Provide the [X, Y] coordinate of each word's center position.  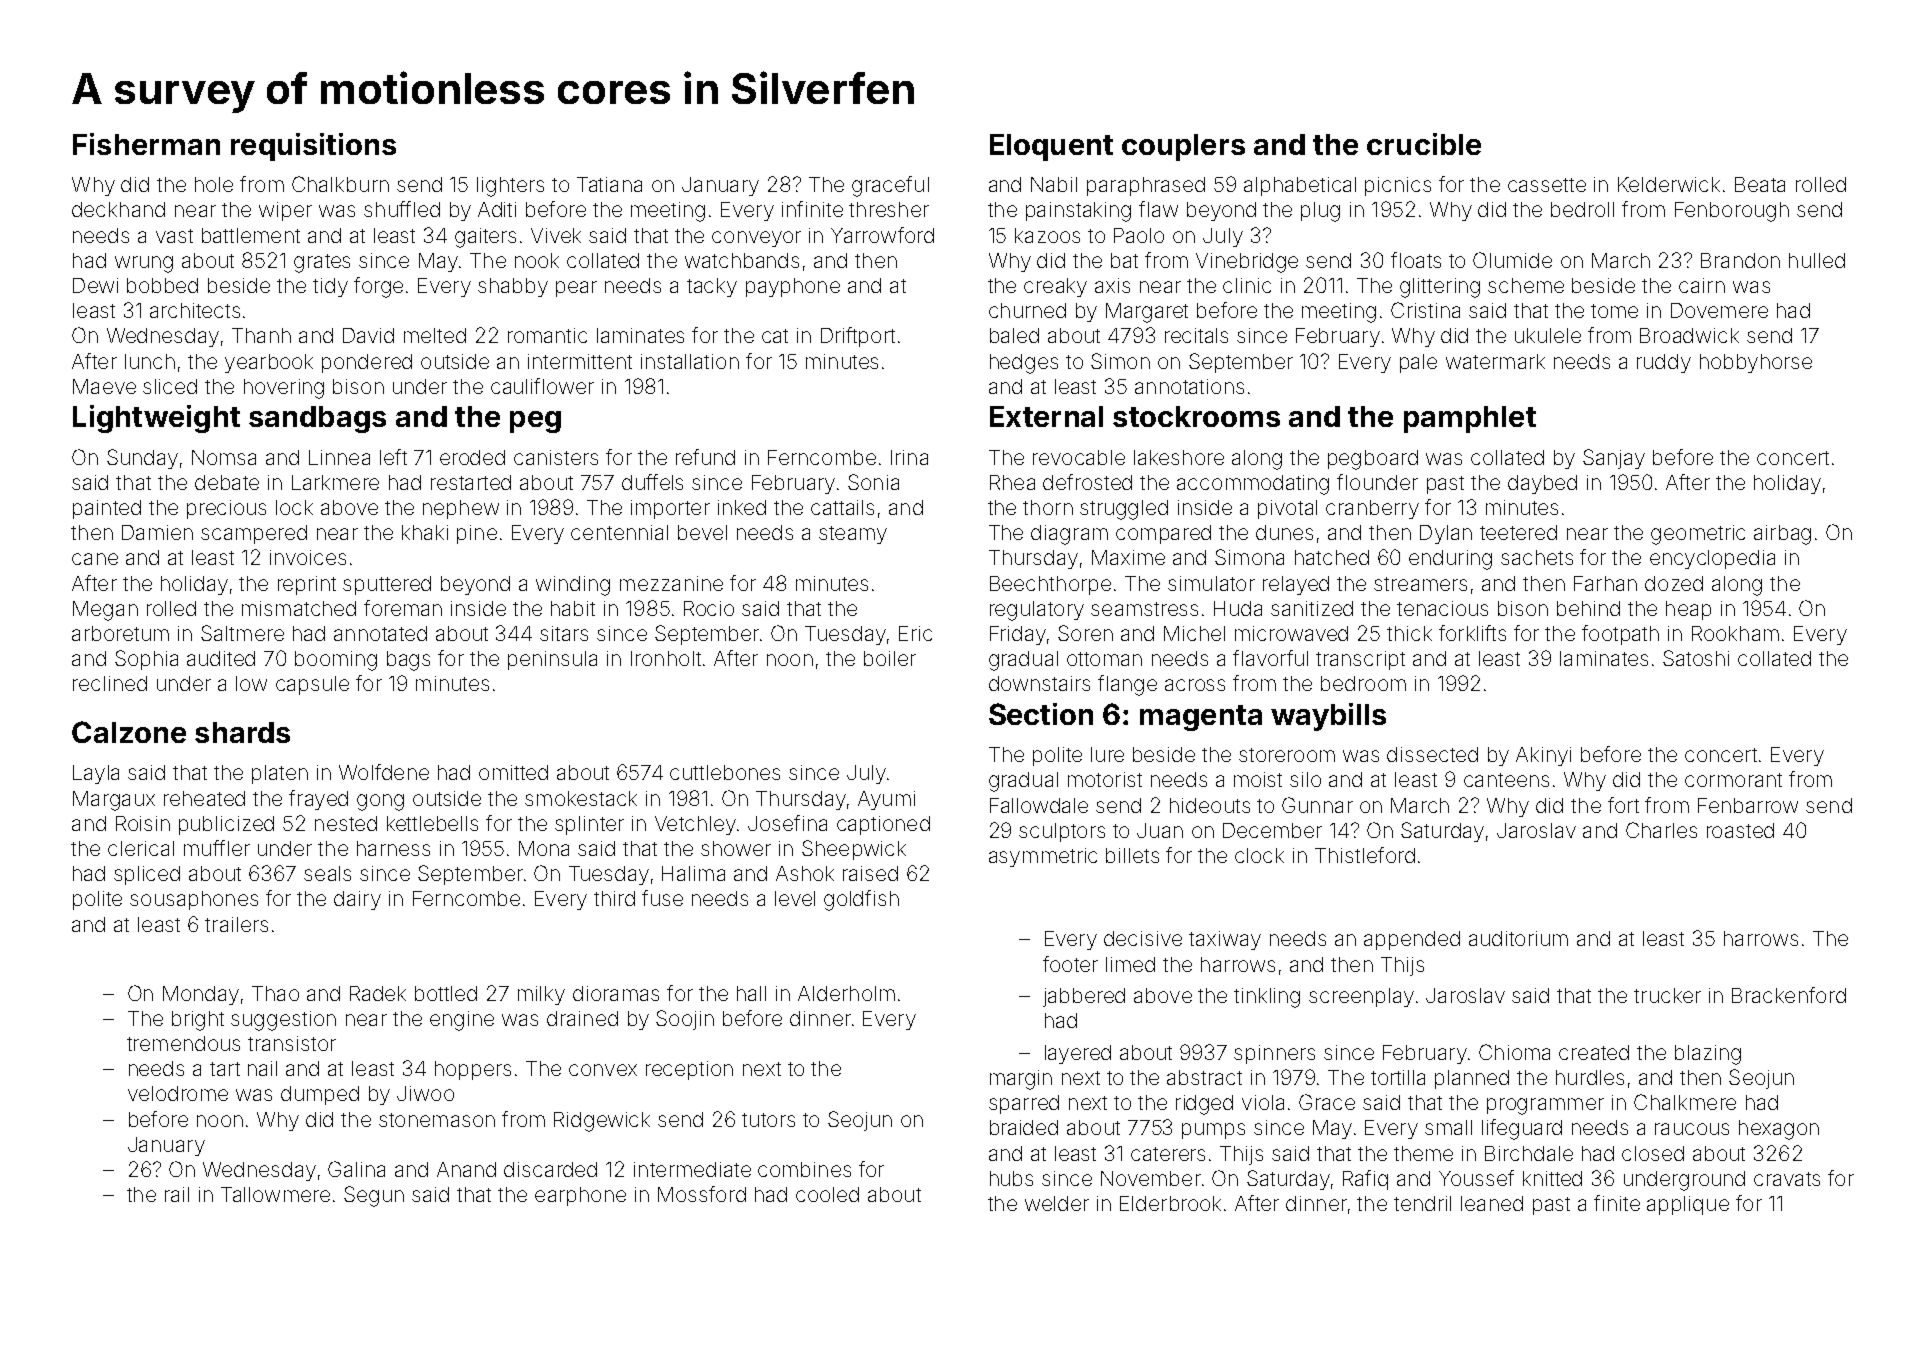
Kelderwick [1669, 184]
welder [1057, 1203]
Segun [374, 1196]
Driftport [858, 337]
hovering [284, 389]
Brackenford [1789, 995]
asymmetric [1043, 857]
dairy [357, 900]
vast [174, 236]
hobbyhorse [1756, 363]
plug [1320, 212]
